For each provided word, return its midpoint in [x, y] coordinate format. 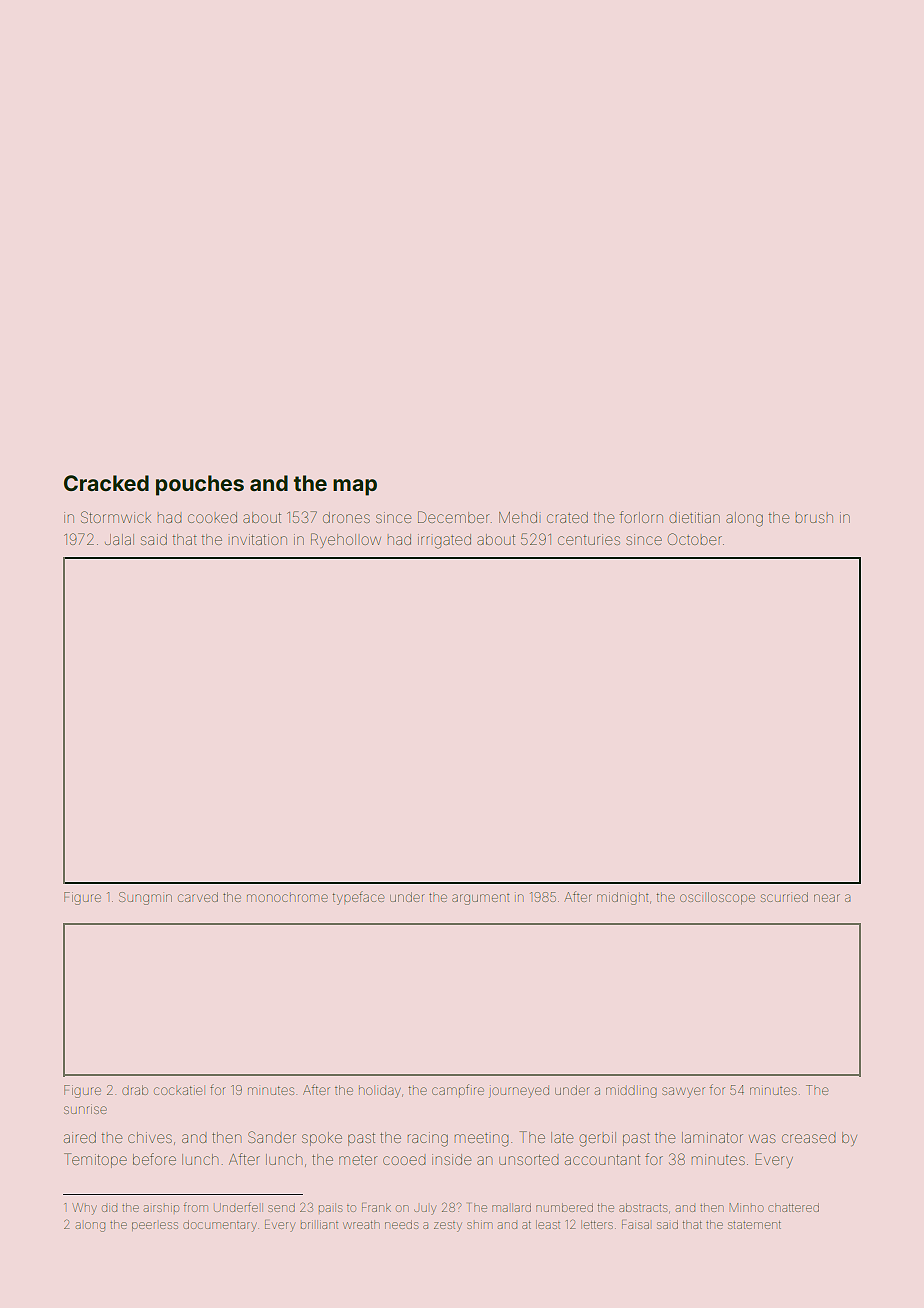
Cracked [106, 483]
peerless [155, 1226]
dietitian [695, 517]
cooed [404, 1160]
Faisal [635, 1224]
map [355, 487]
